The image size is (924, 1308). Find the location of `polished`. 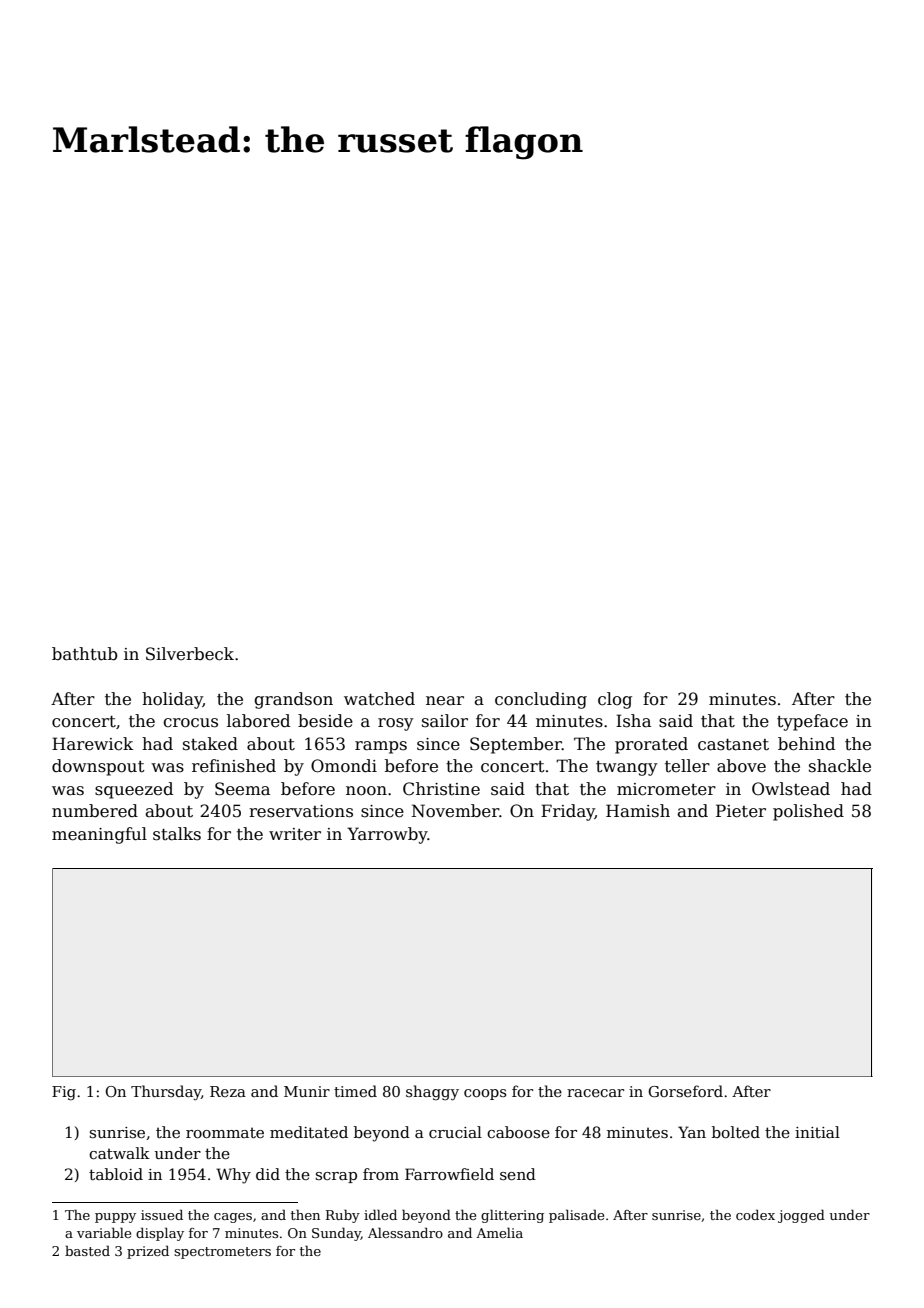

polished is located at coordinates (808, 812).
